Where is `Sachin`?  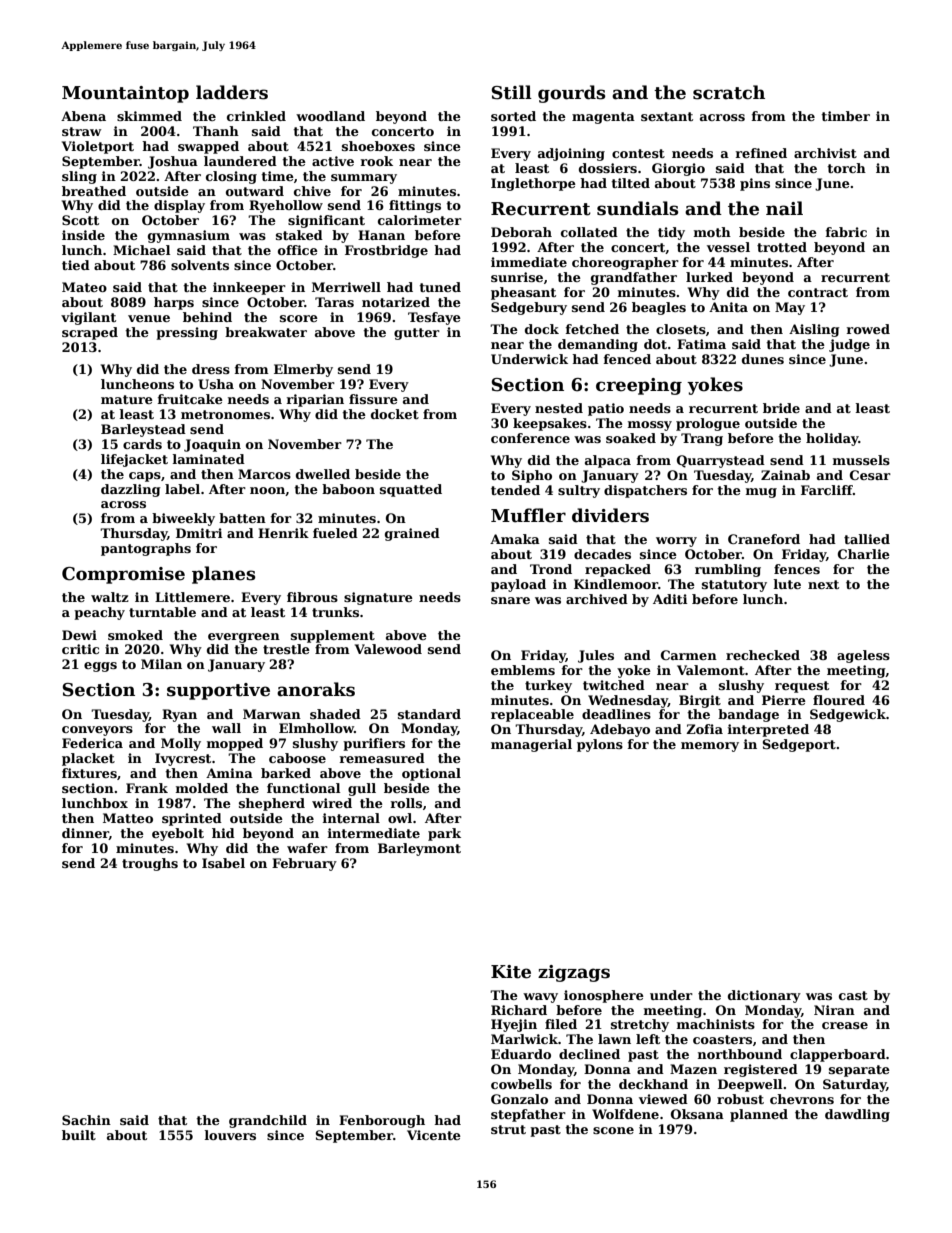
Sachin is located at coordinates (86, 1120).
